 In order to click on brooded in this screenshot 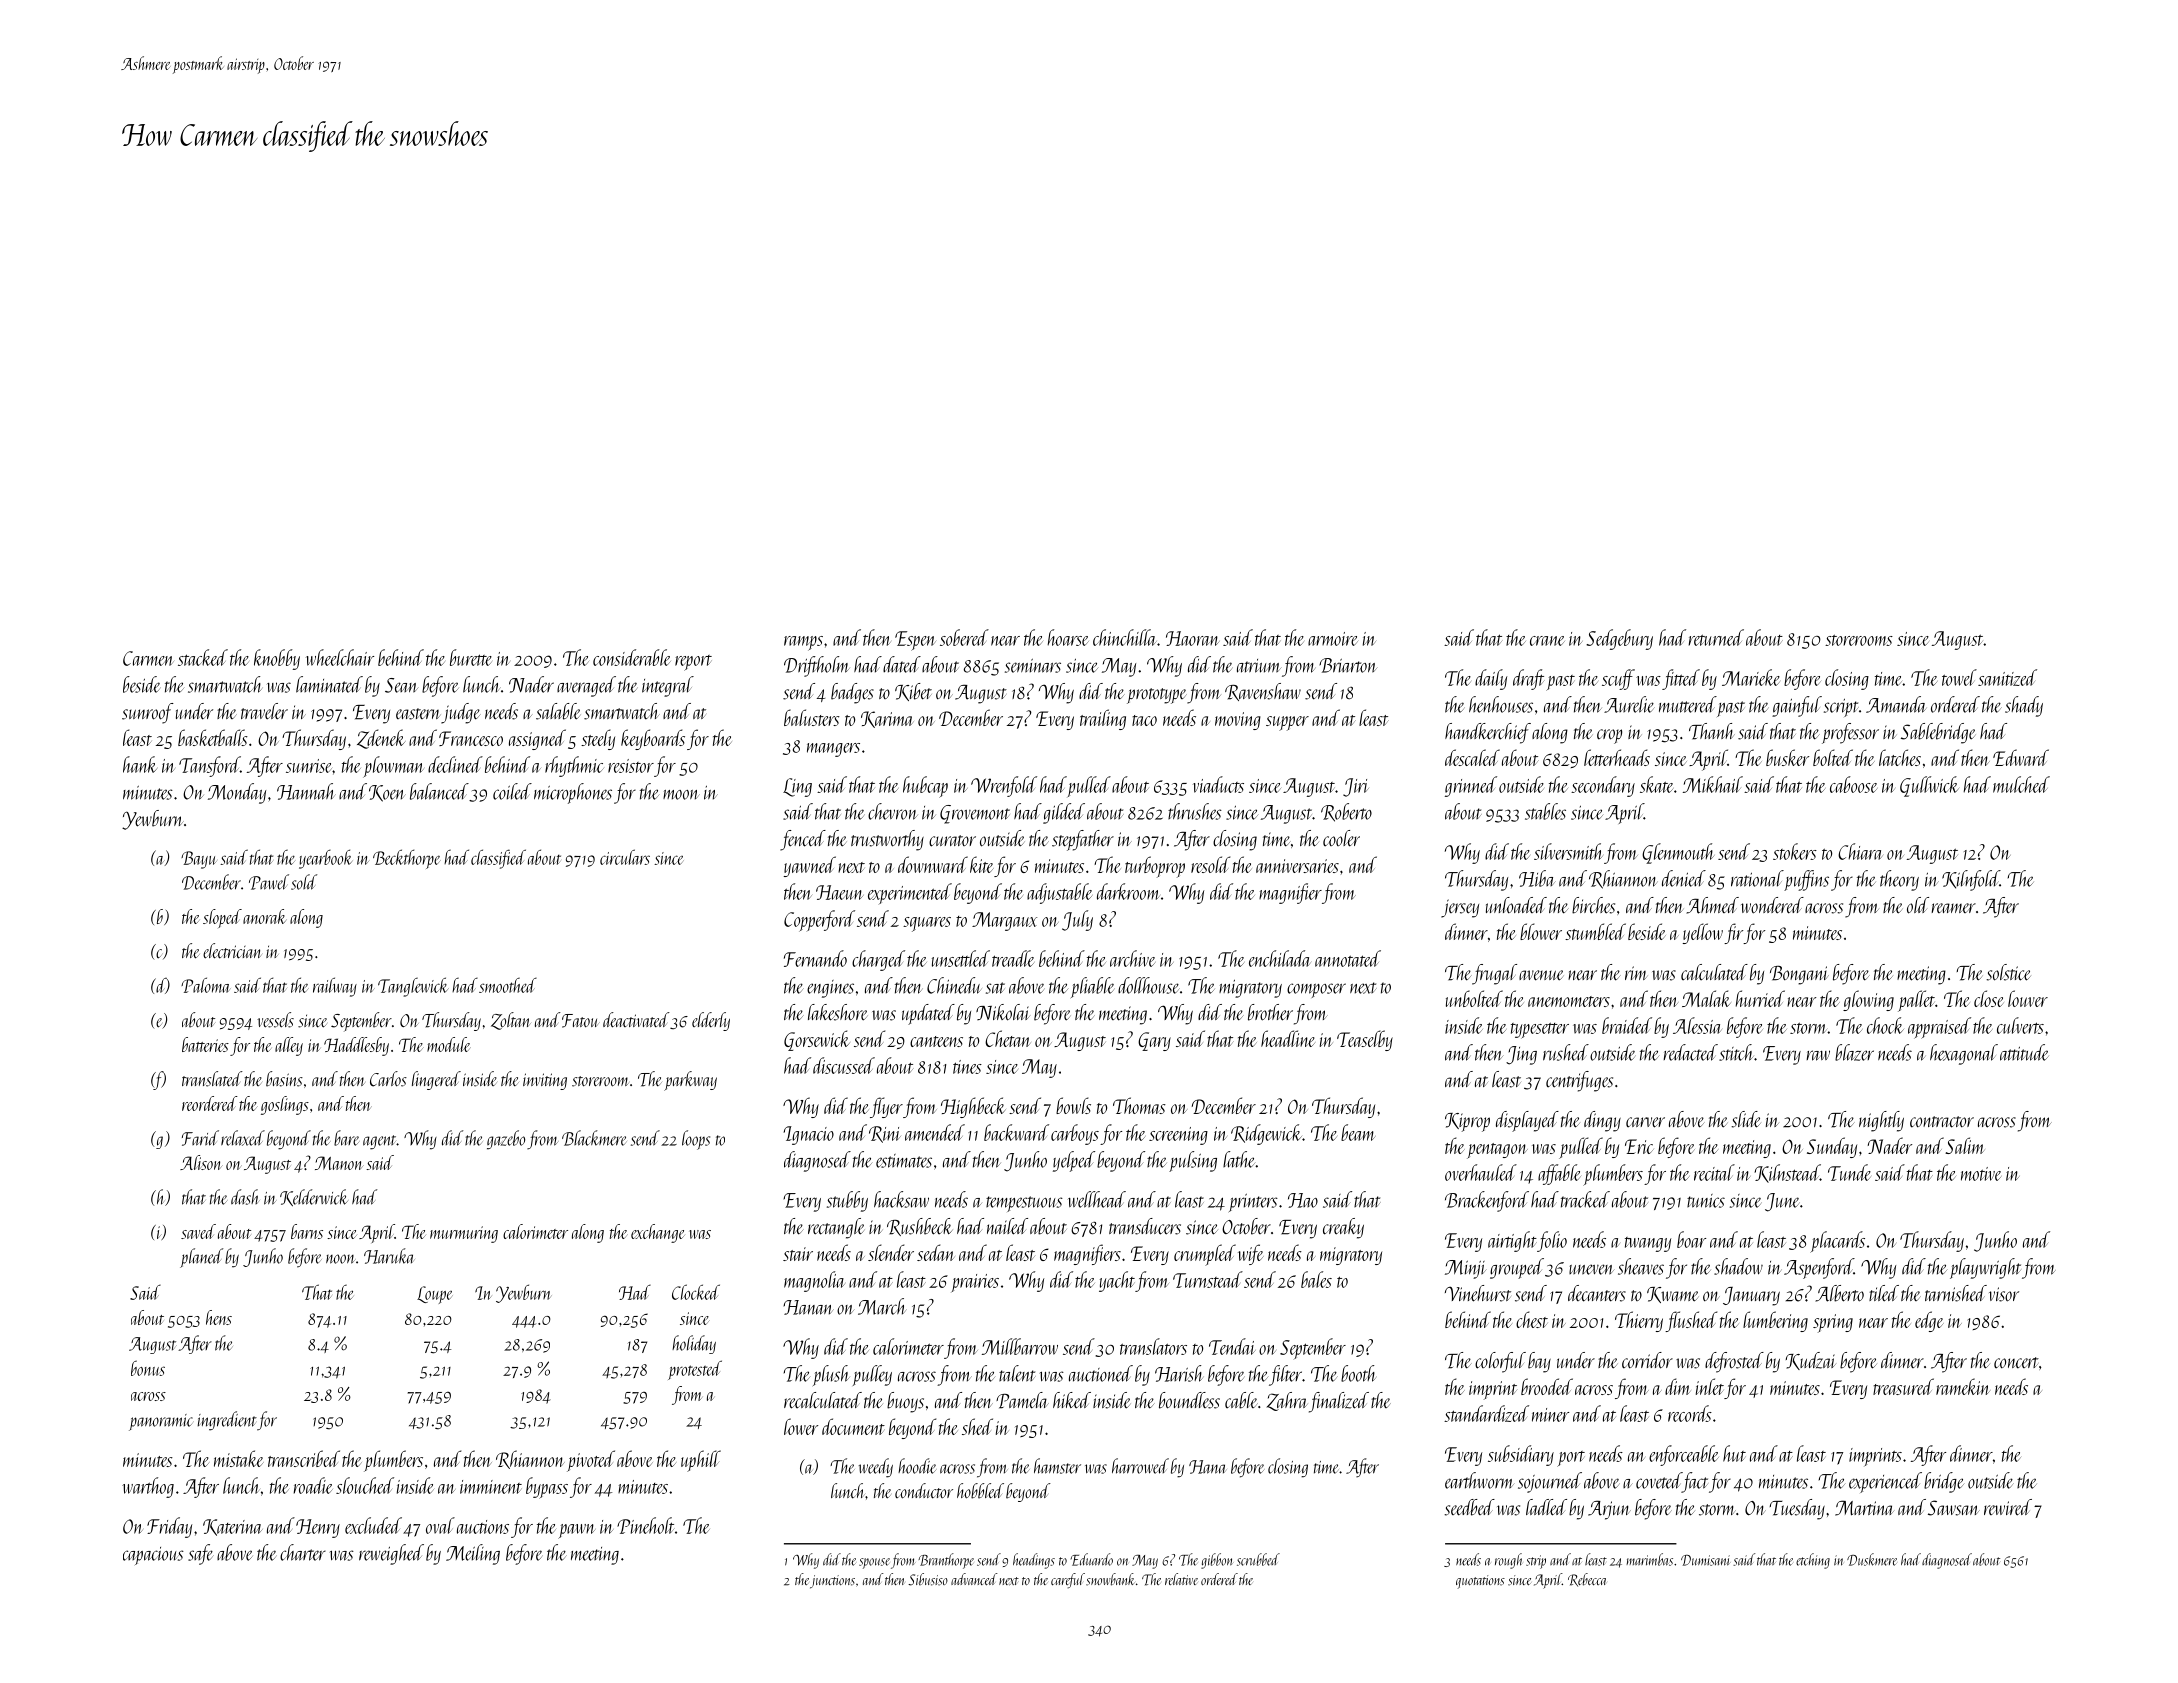, I will do `click(1547, 1386)`.
